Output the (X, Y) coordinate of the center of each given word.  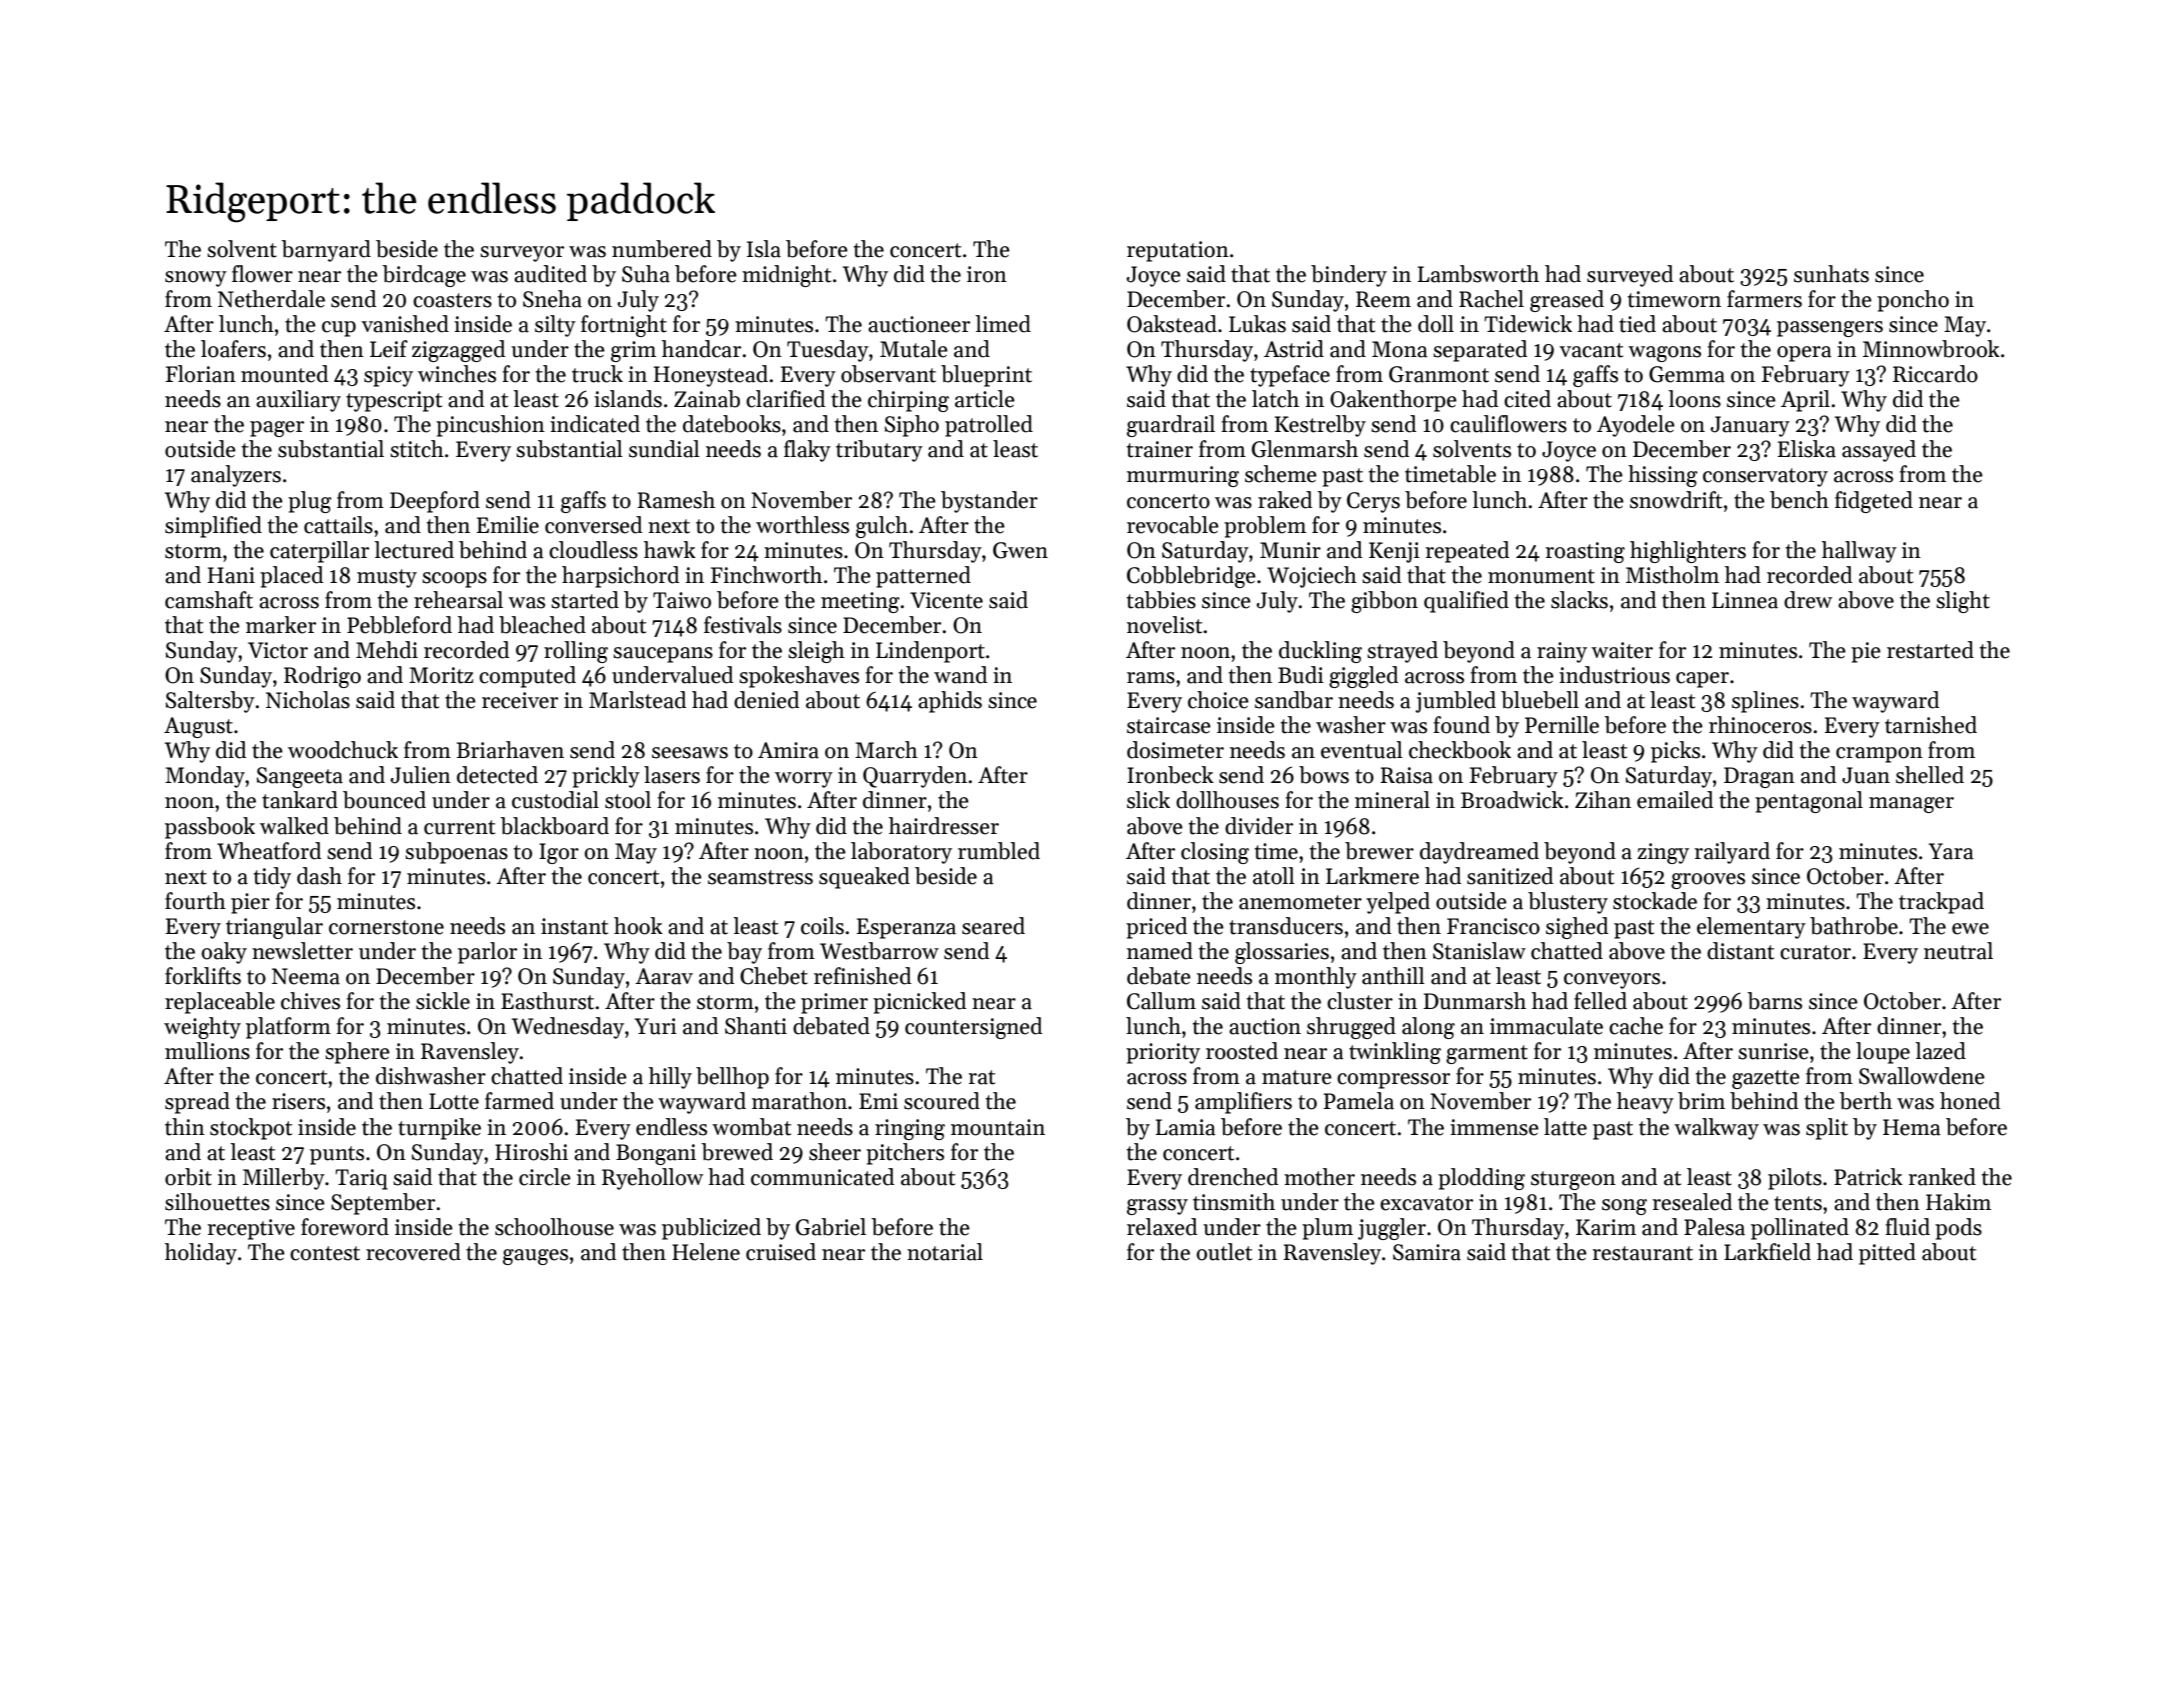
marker (281, 625)
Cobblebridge (1191, 577)
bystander (989, 502)
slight (1963, 602)
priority (1163, 1053)
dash (319, 876)
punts (337, 1155)
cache (1636, 1026)
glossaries (1282, 953)
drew (1808, 600)
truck (597, 374)
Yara (1951, 851)
